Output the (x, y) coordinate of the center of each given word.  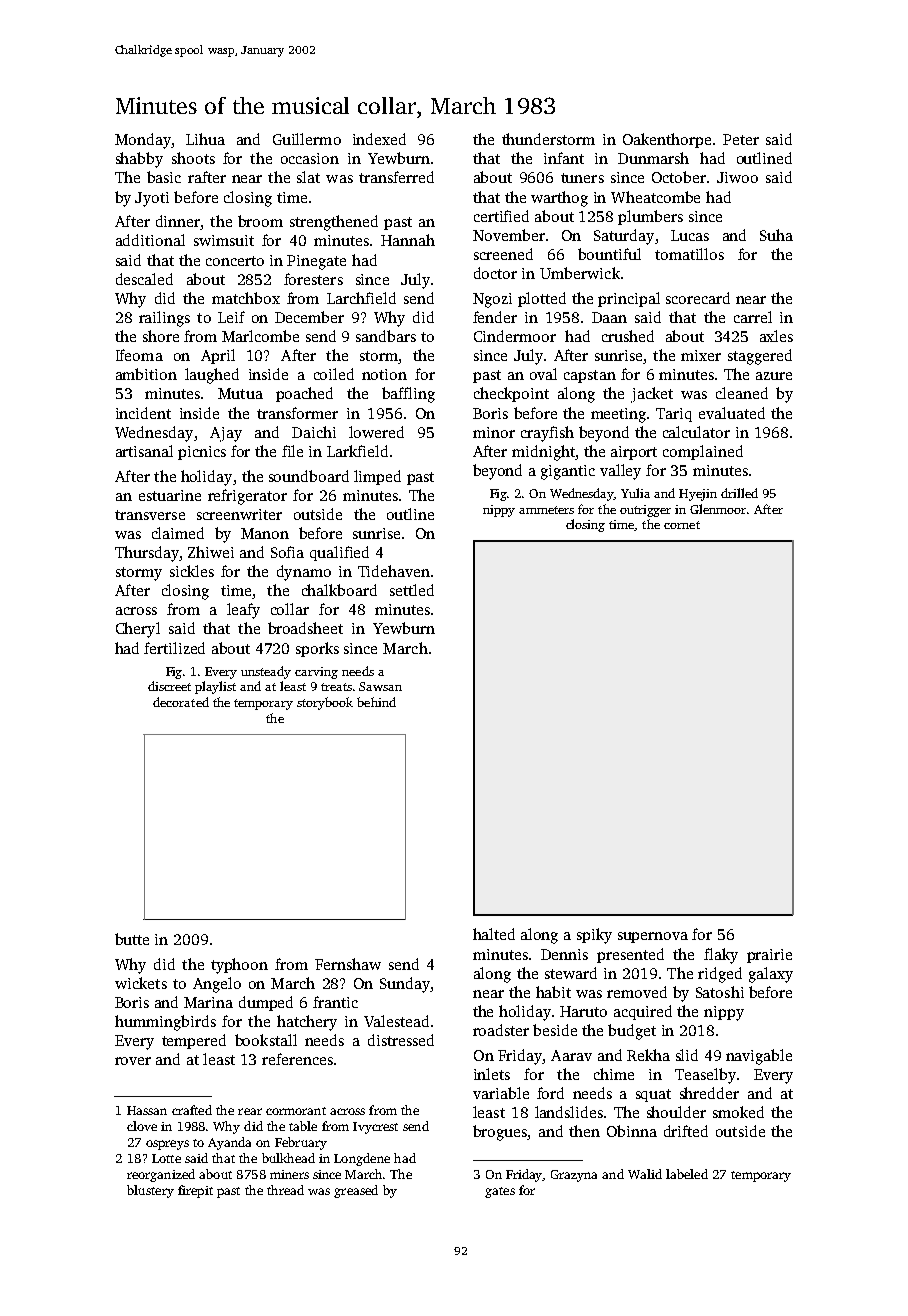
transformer (297, 413)
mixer (701, 355)
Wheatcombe (655, 197)
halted (494, 934)
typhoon (239, 966)
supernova (653, 937)
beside (555, 1030)
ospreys (167, 1145)
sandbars (386, 336)
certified (501, 216)
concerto (235, 261)
